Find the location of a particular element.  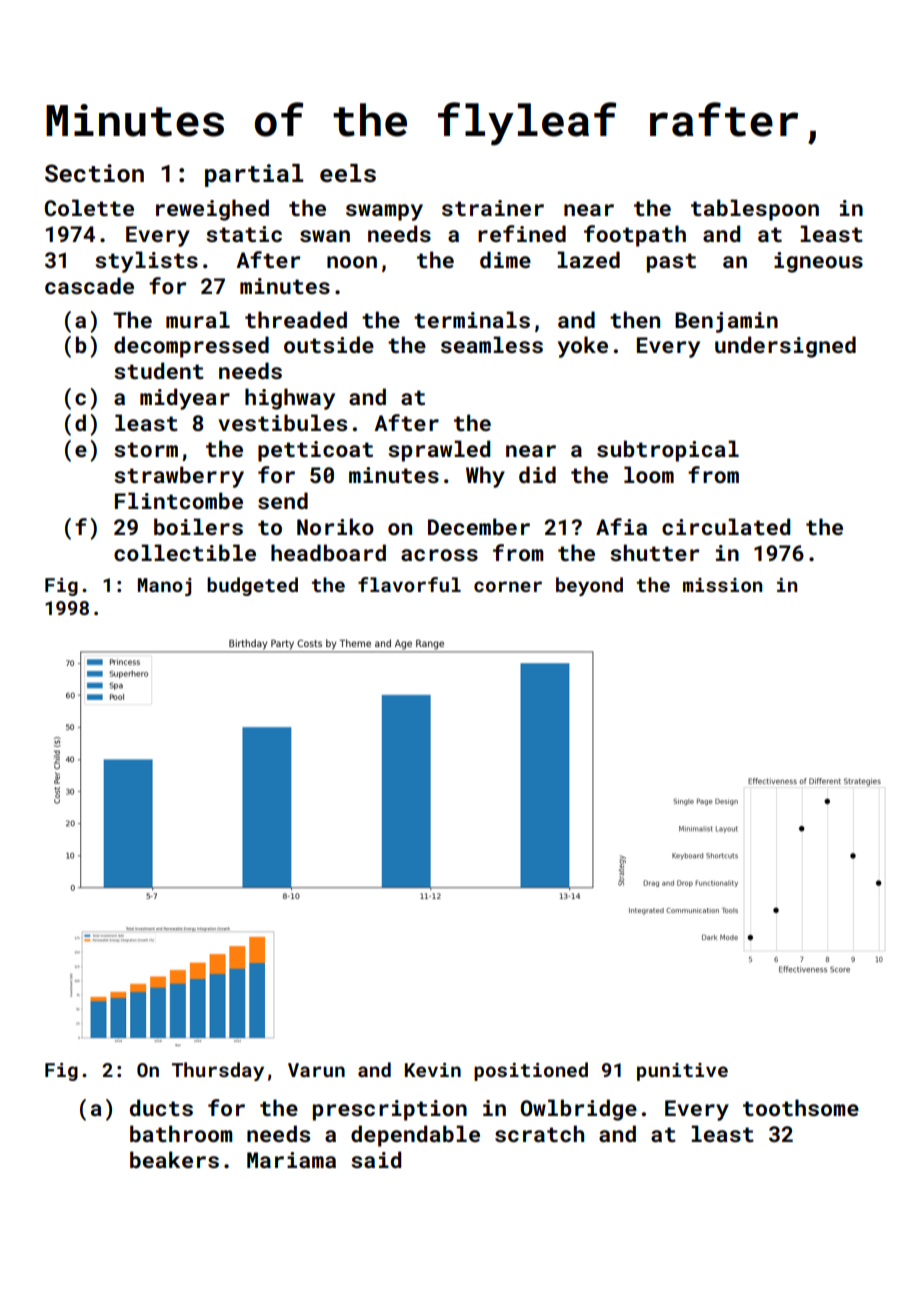

swan is located at coordinates (325, 236).
